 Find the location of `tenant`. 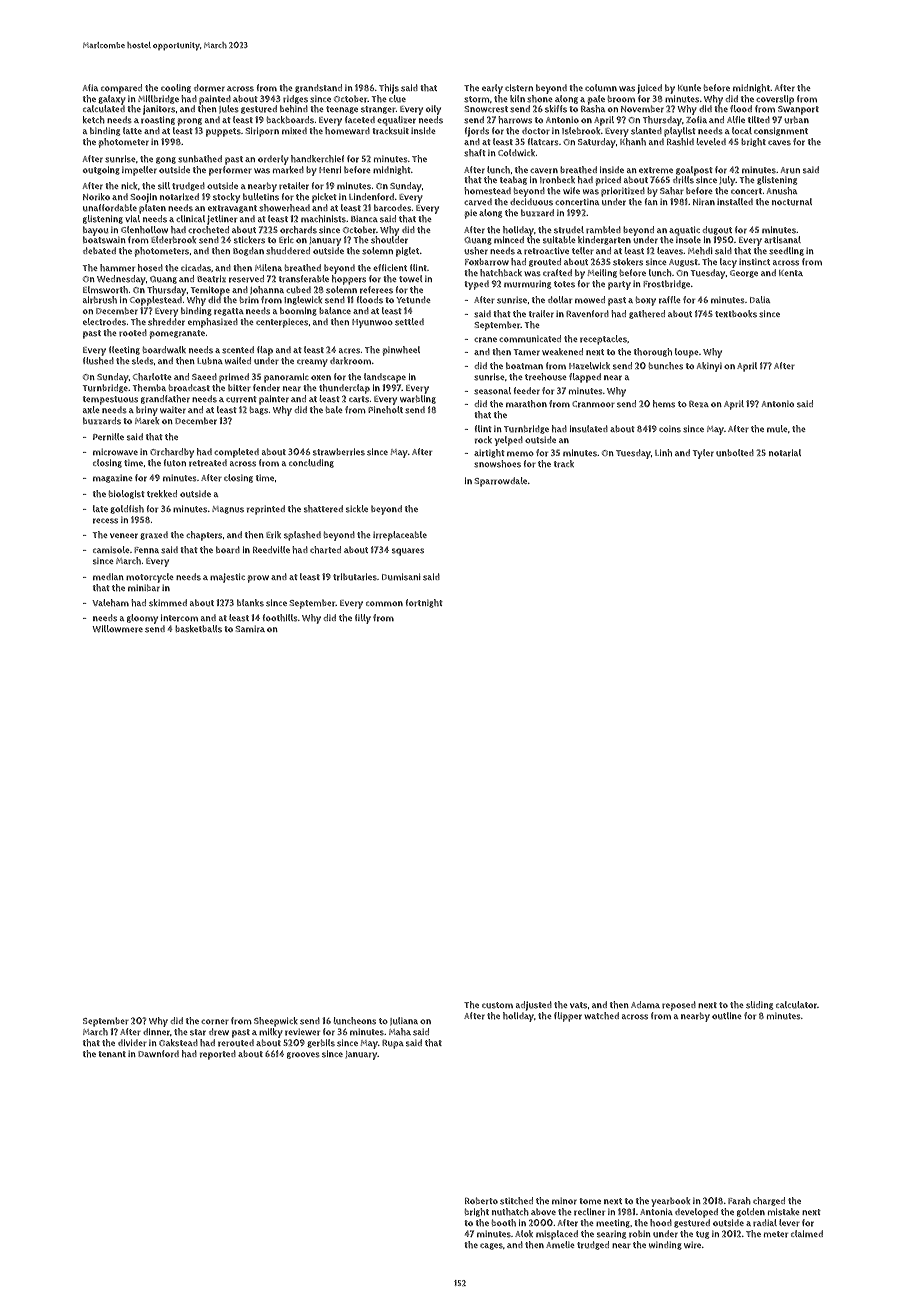

tenant is located at coordinates (112, 1054).
